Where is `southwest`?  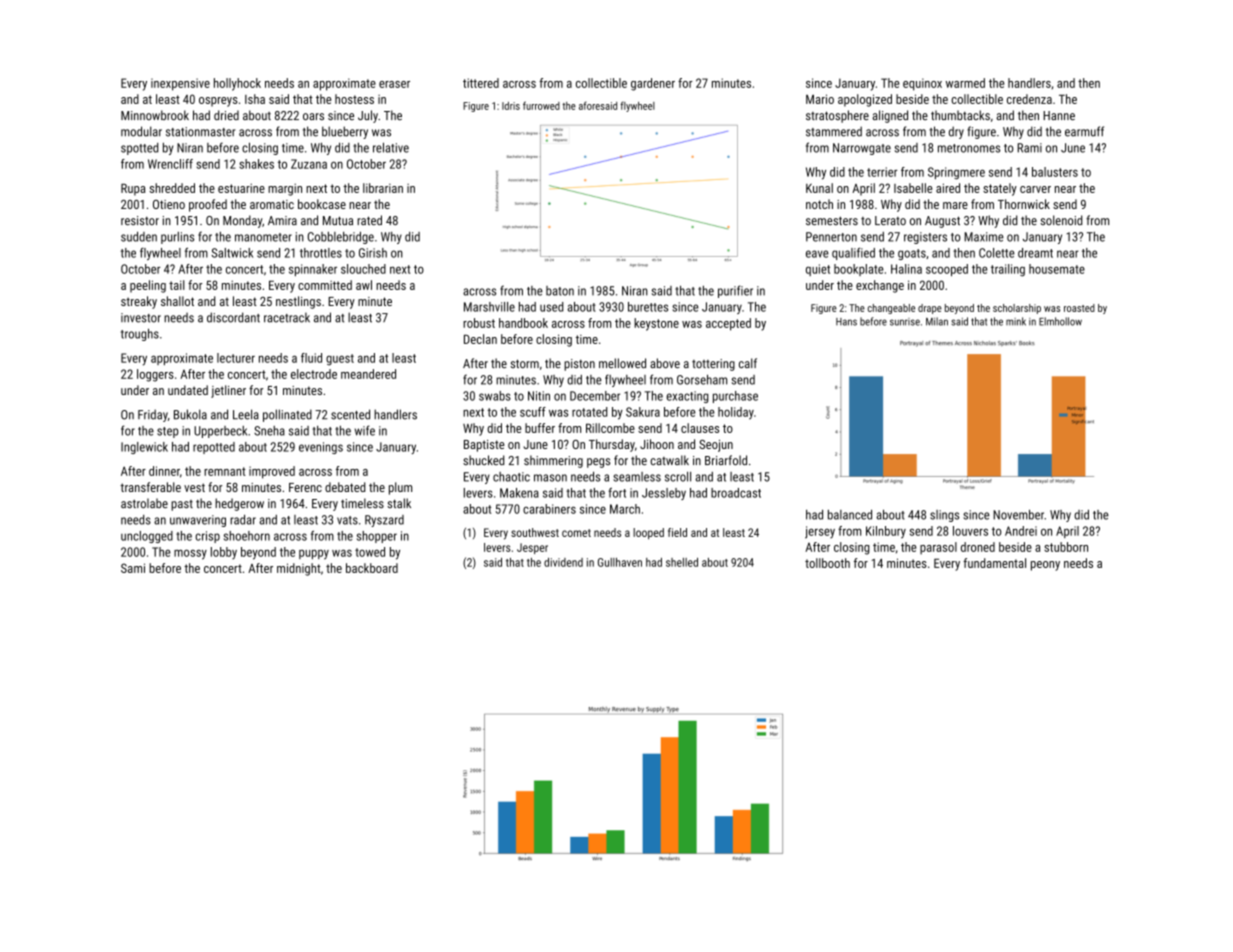
southwest is located at coordinates (535, 532).
